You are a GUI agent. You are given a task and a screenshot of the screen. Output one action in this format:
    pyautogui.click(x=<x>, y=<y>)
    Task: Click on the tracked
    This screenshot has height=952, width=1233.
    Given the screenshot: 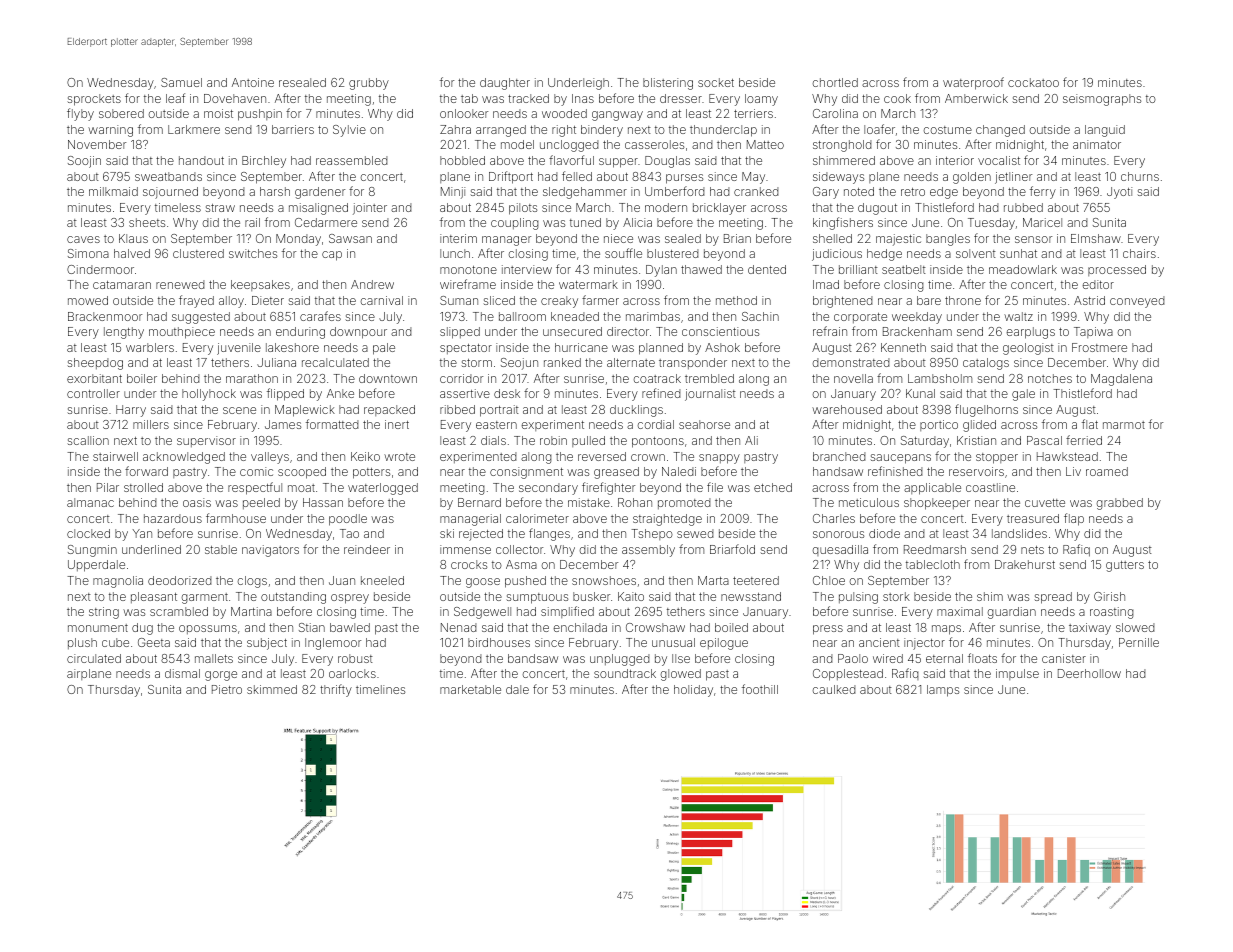 What is the action you would take?
    pyautogui.click(x=528, y=98)
